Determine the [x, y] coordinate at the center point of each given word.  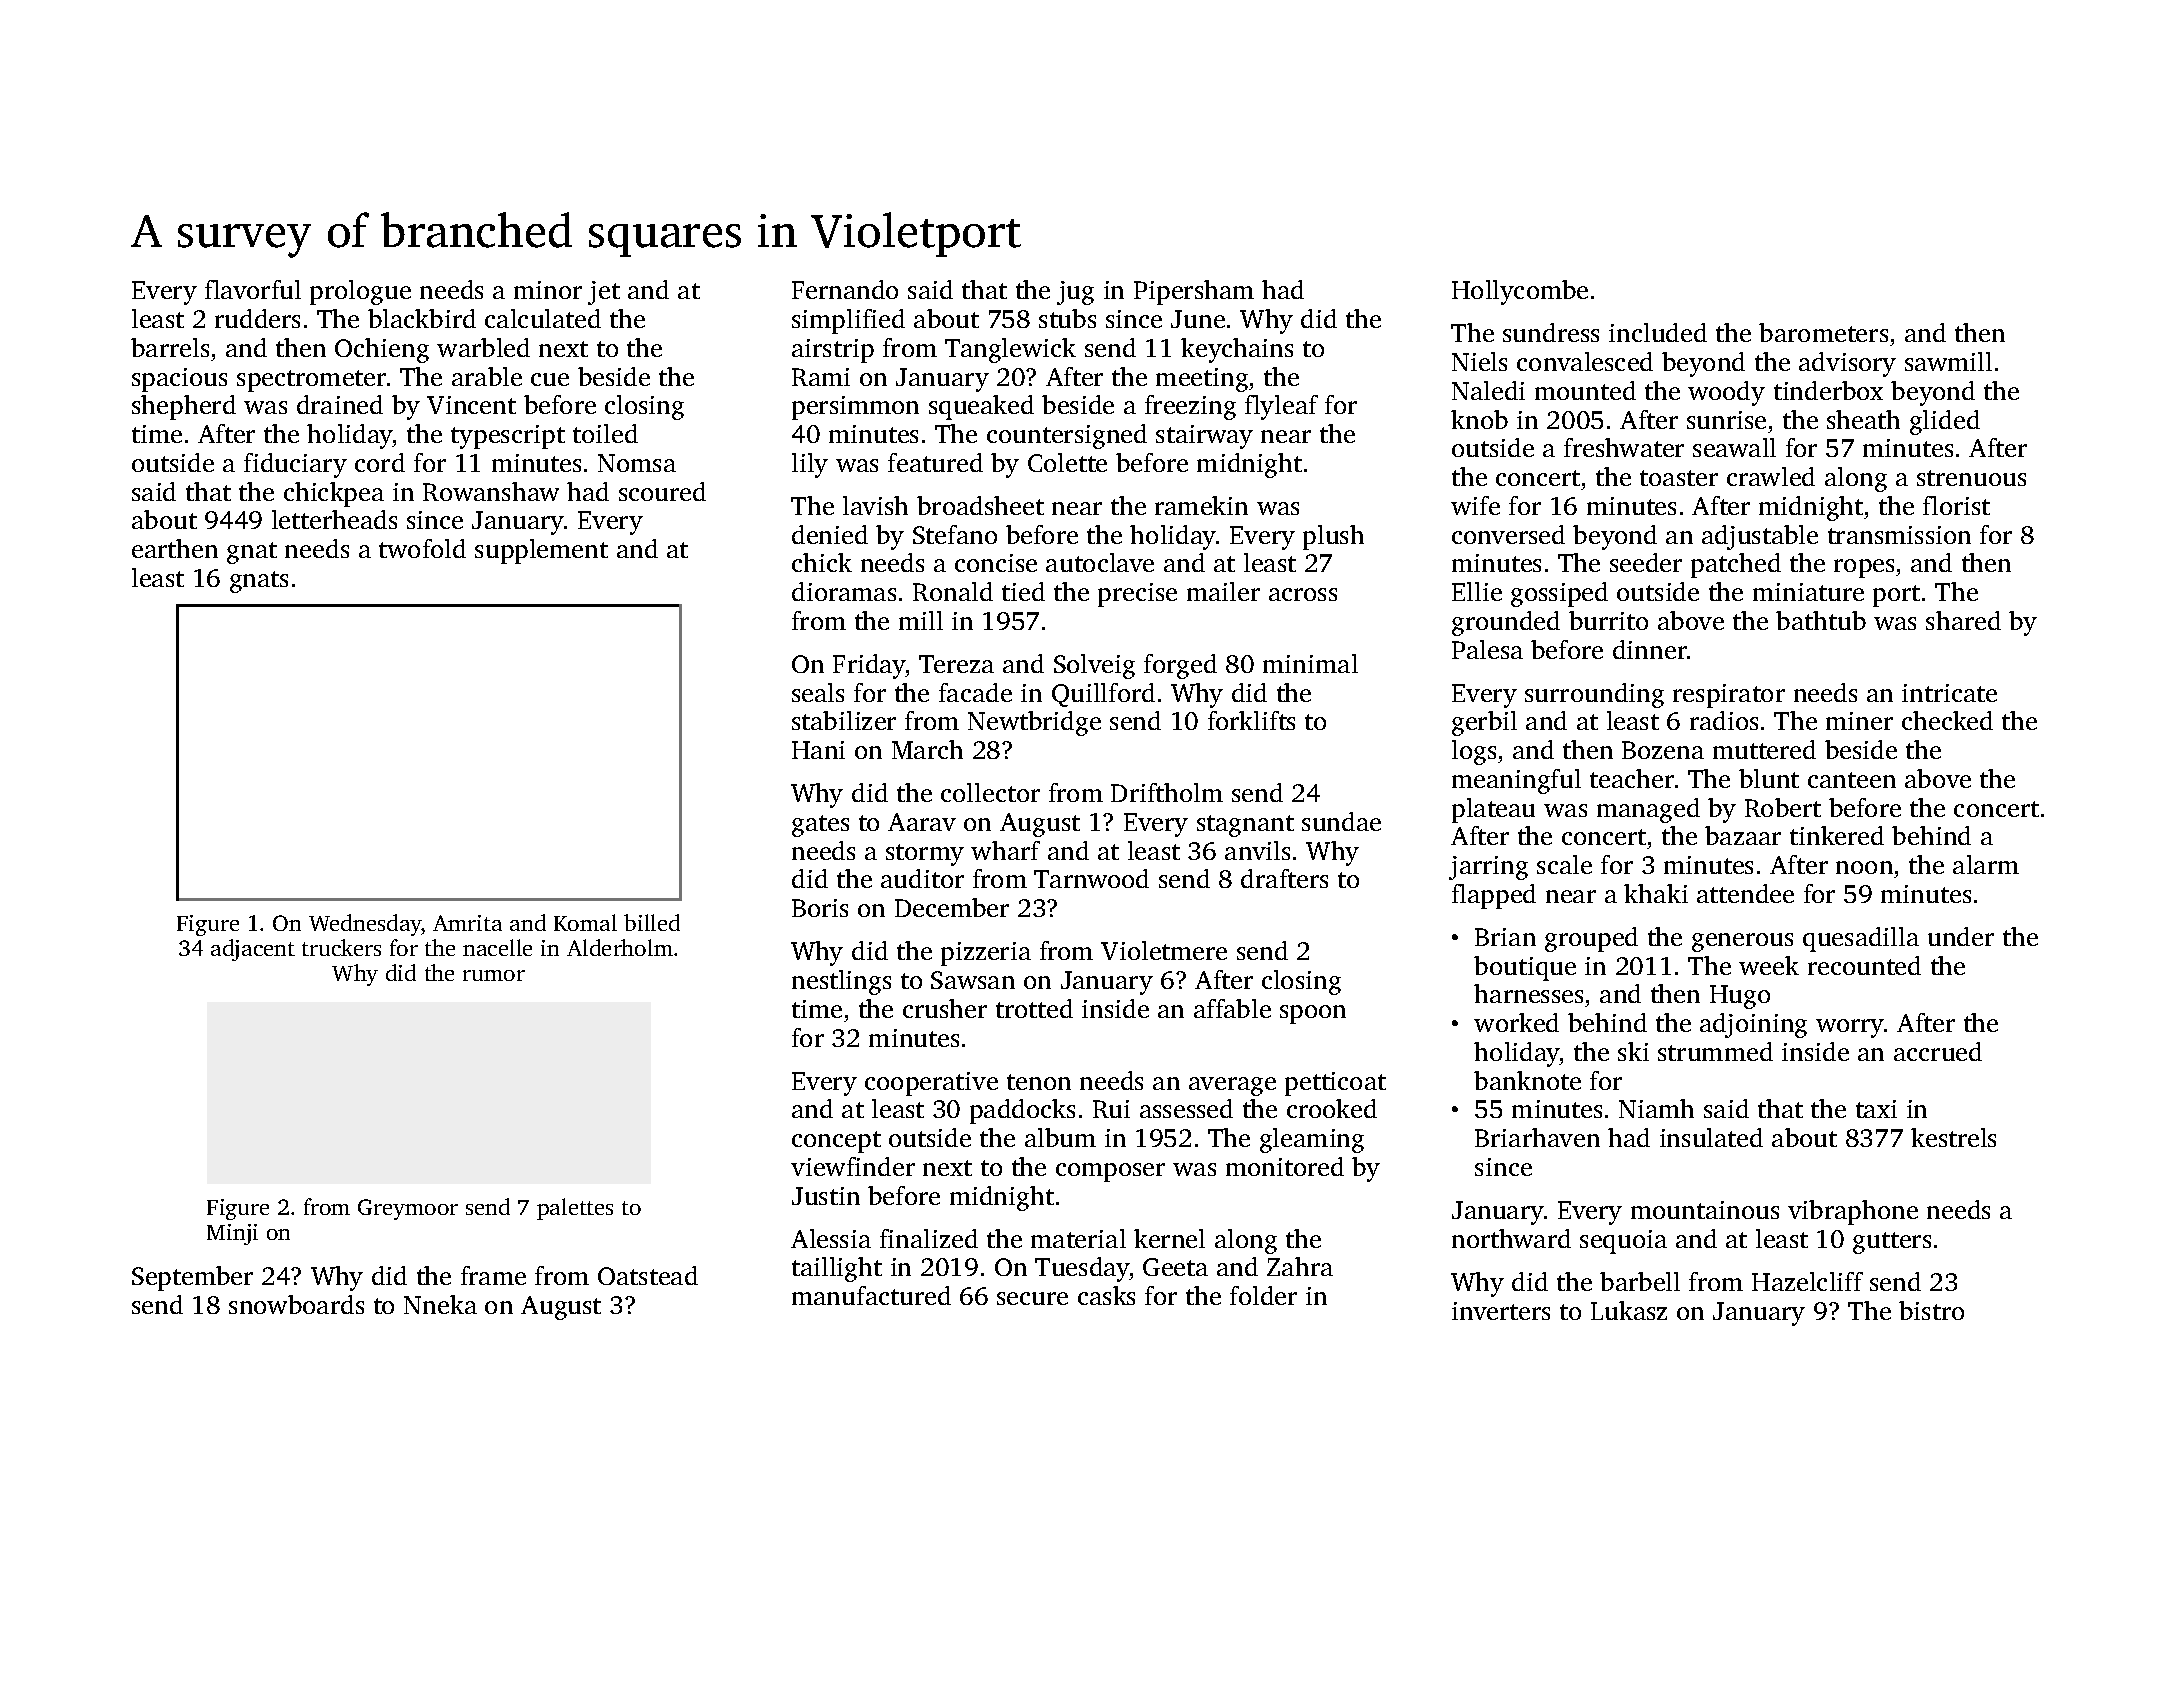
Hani [818, 750]
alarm [1986, 864]
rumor [494, 975]
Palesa [1487, 649]
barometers [1823, 332]
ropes [1864, 568]
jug [1075, 293]
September [192, 1278]
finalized [929, 1238]
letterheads [334, 519]
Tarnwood [1091, 878]
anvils [1257, 850]
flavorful [253, 289]
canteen [1852, 780]
